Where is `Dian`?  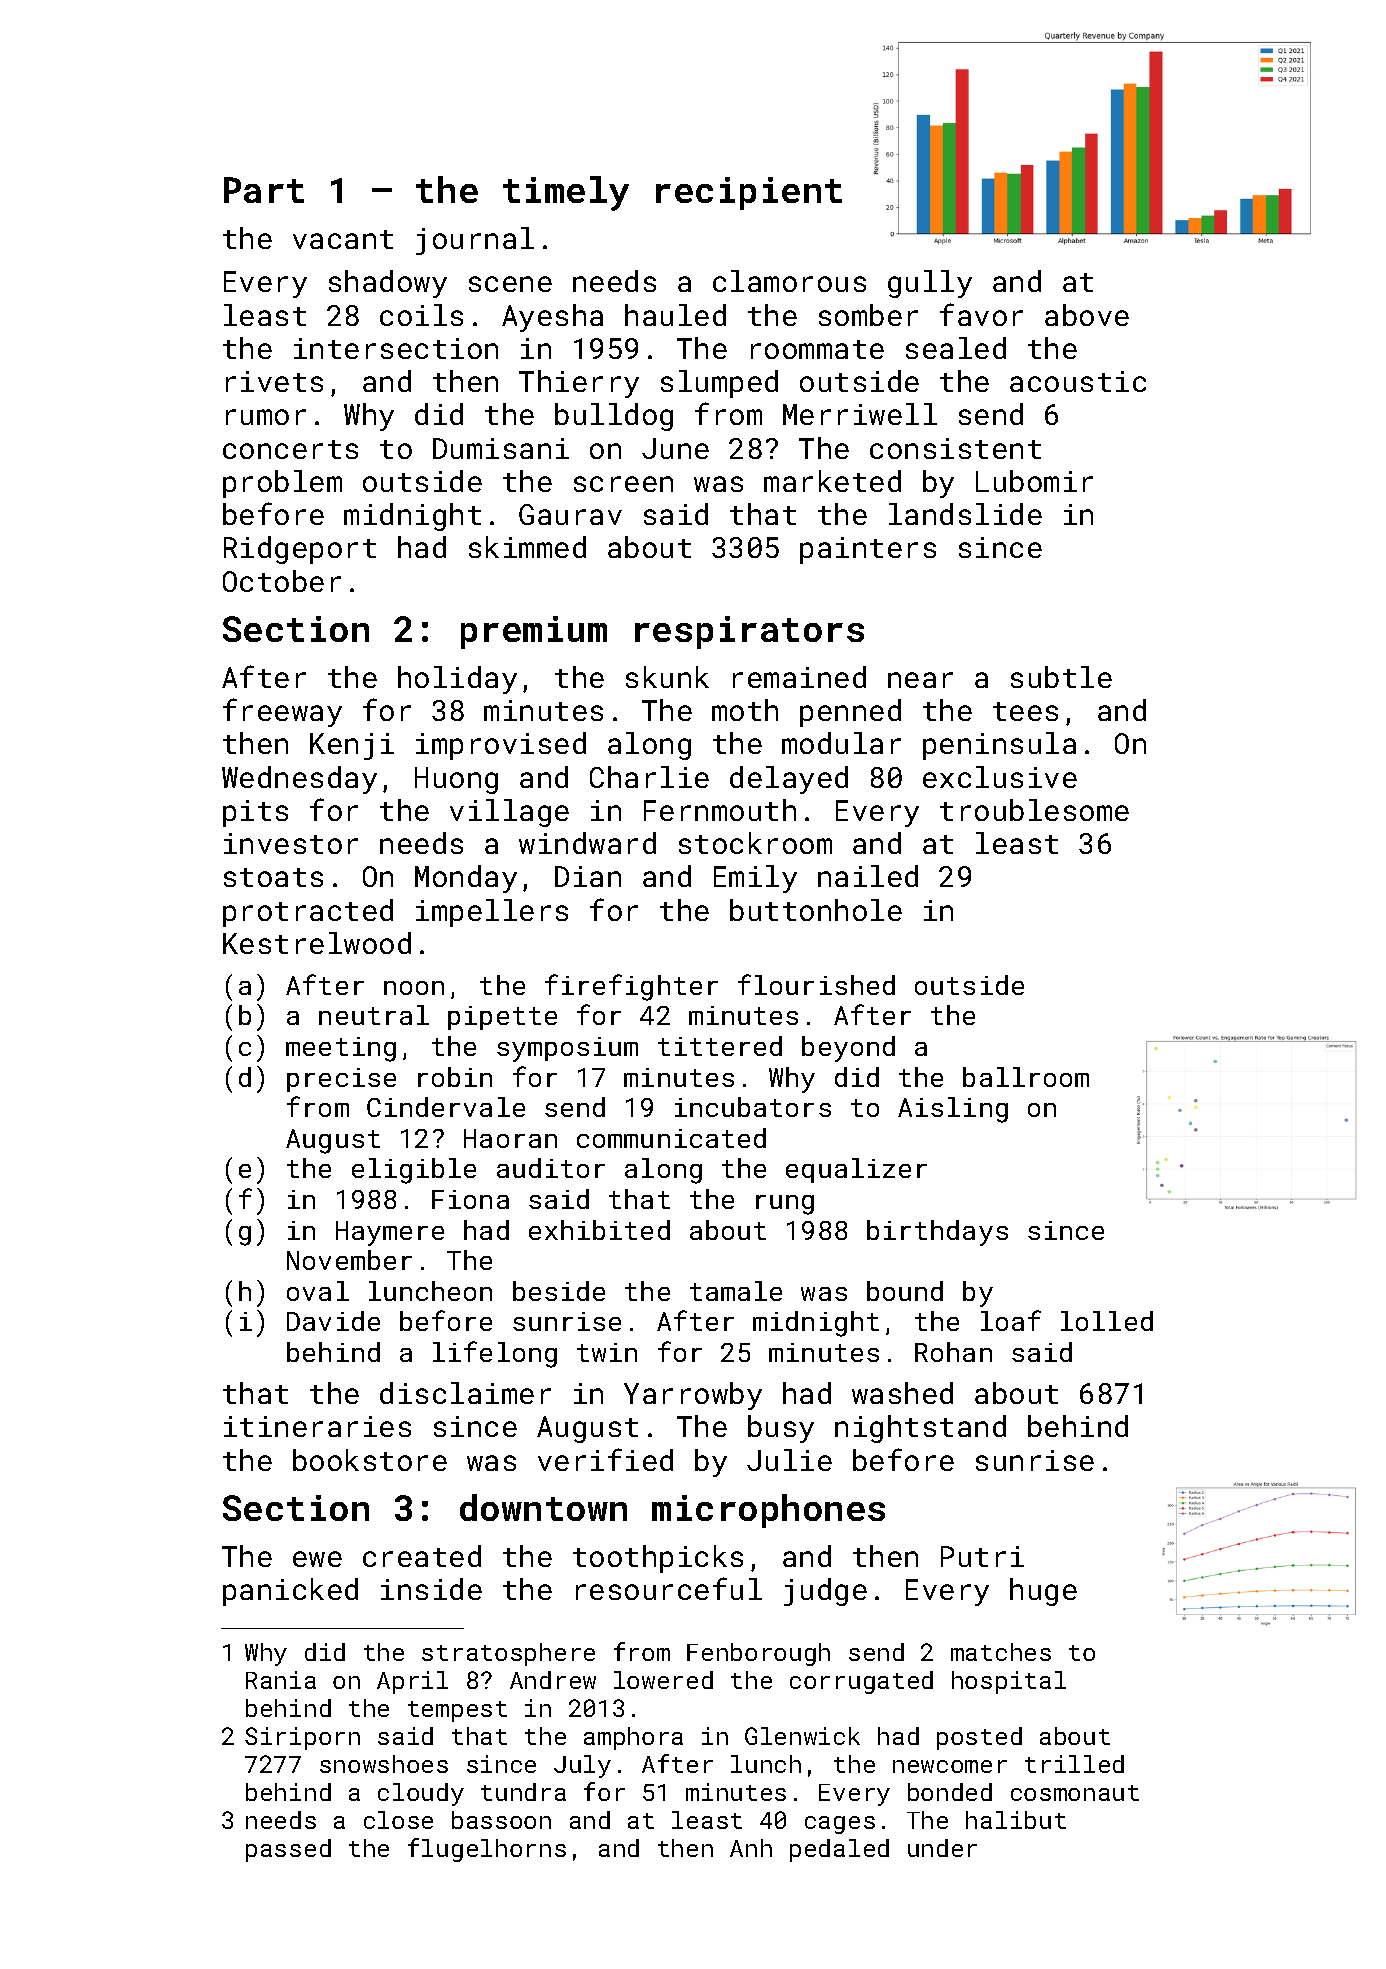
Dian is located at coordinates (588, 876).
